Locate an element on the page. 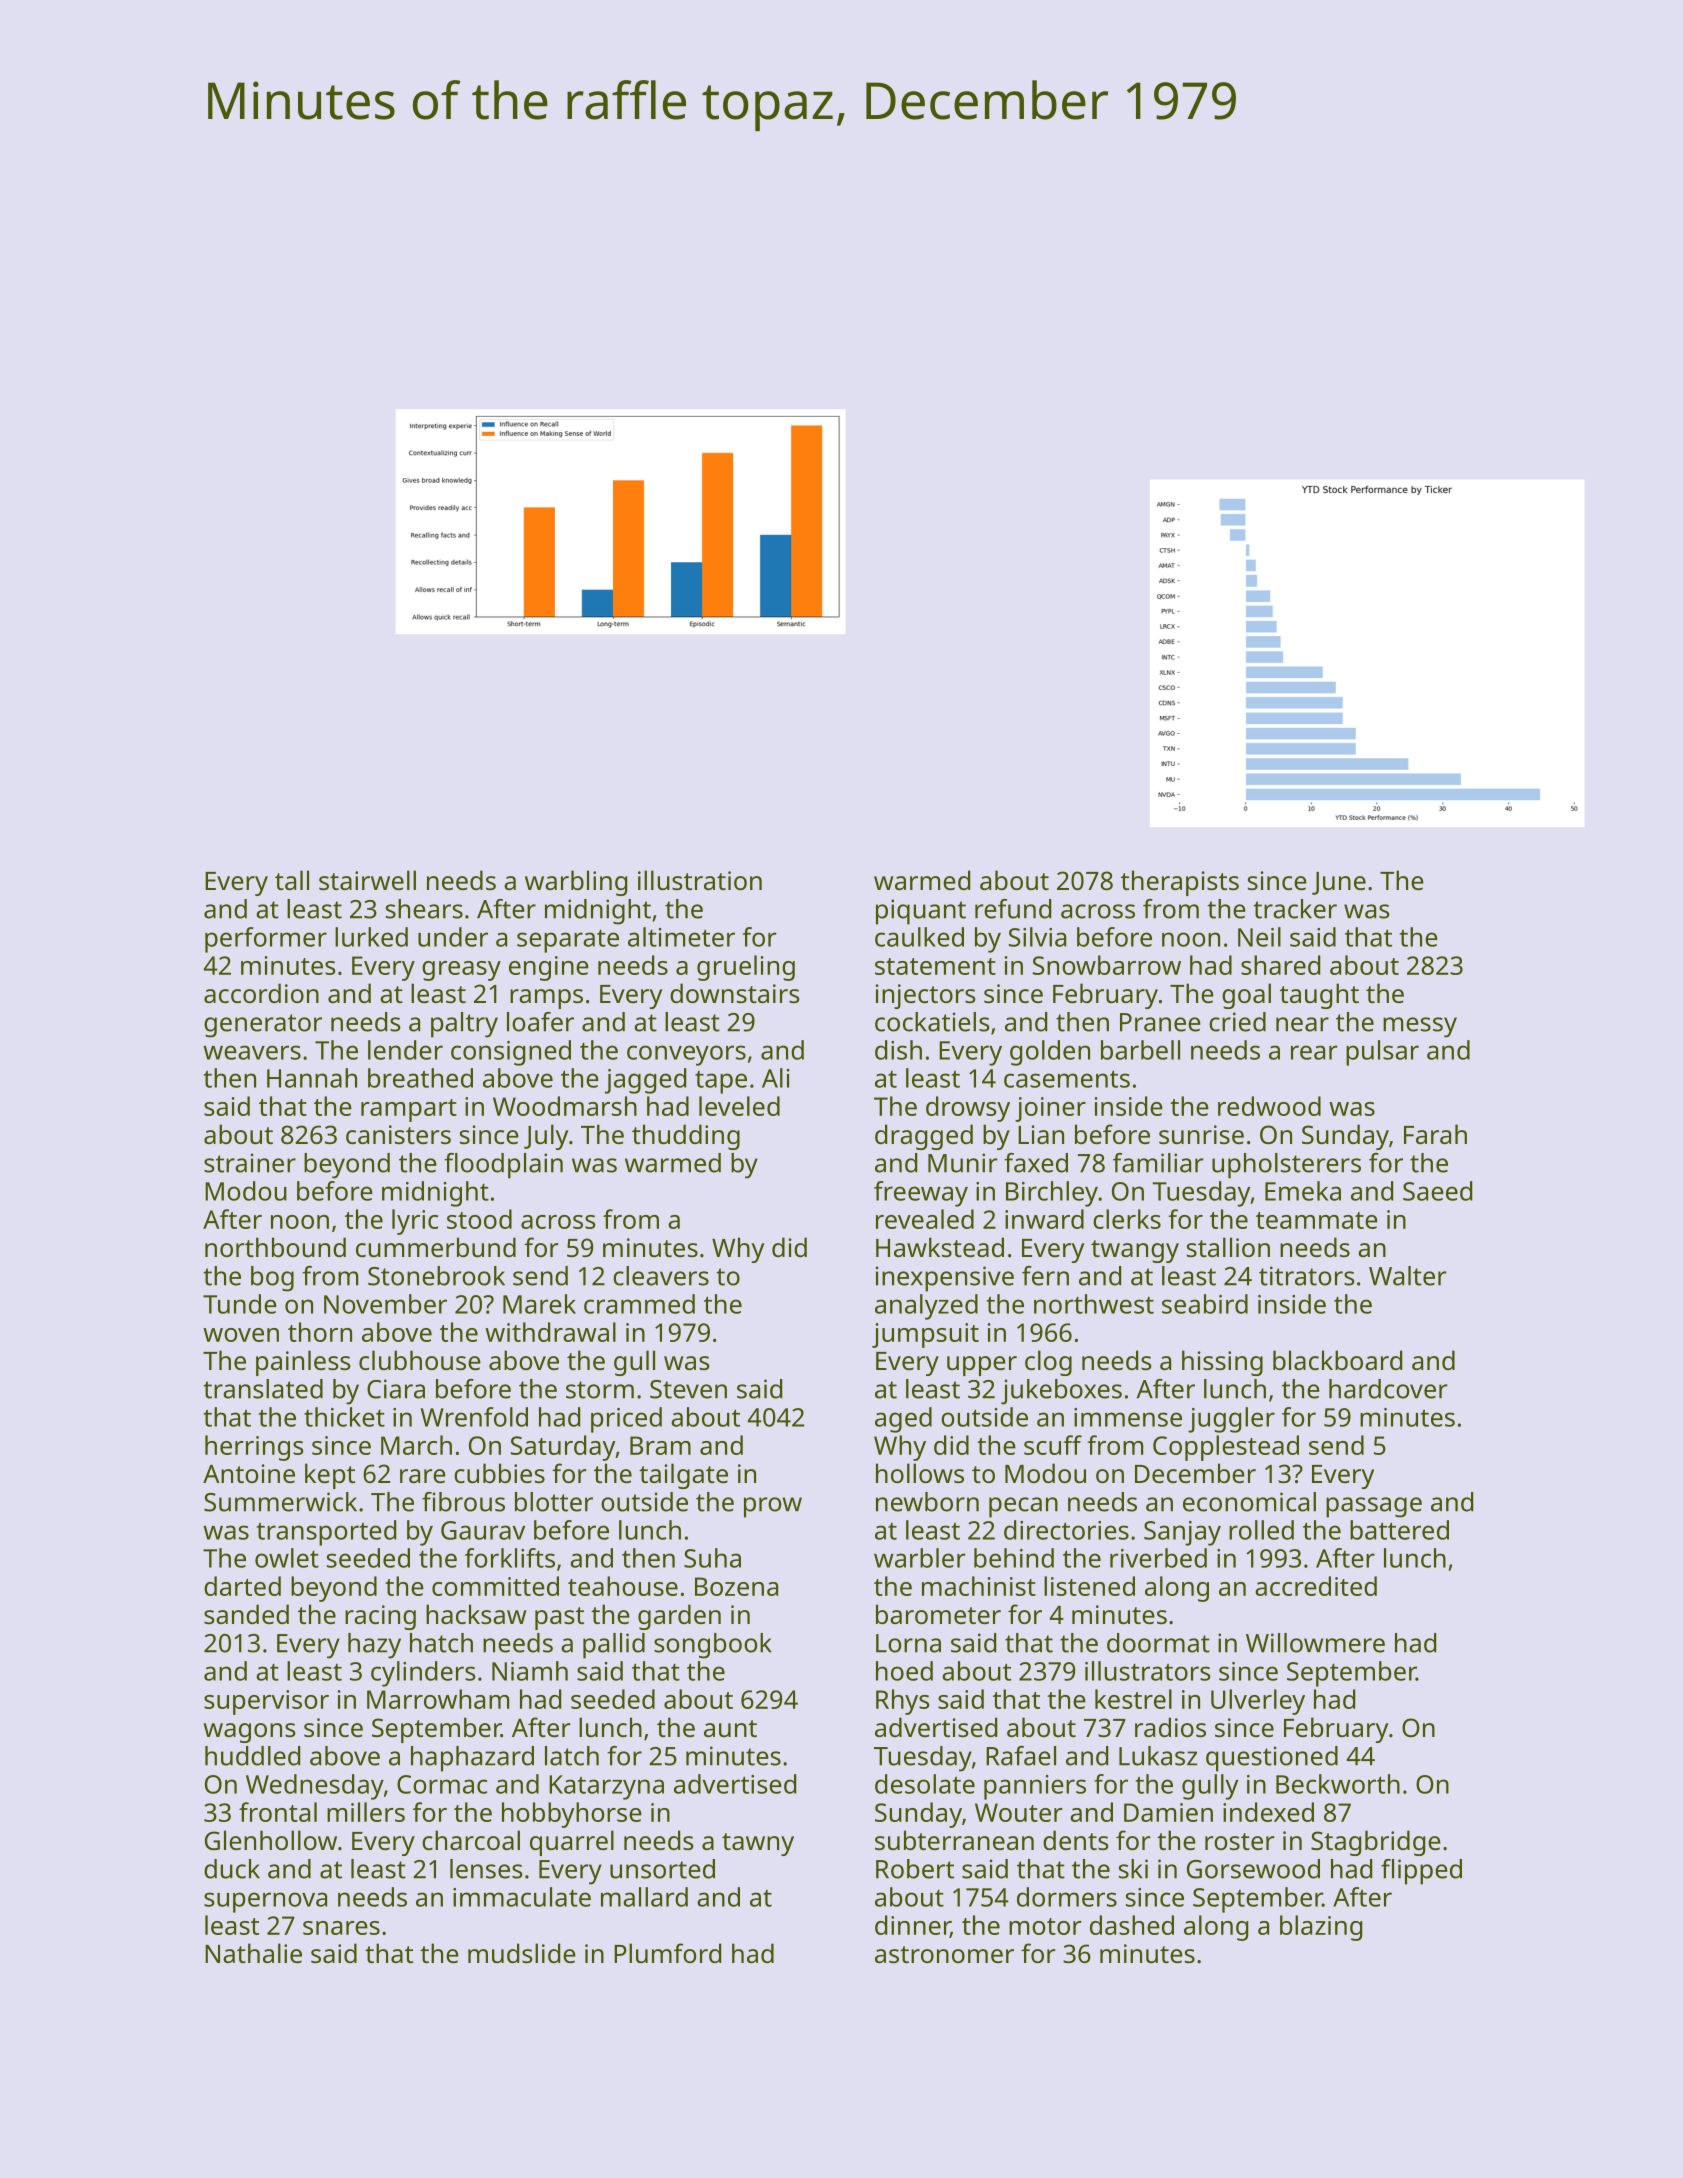  golden is located at coordinates (1050, 1053).
